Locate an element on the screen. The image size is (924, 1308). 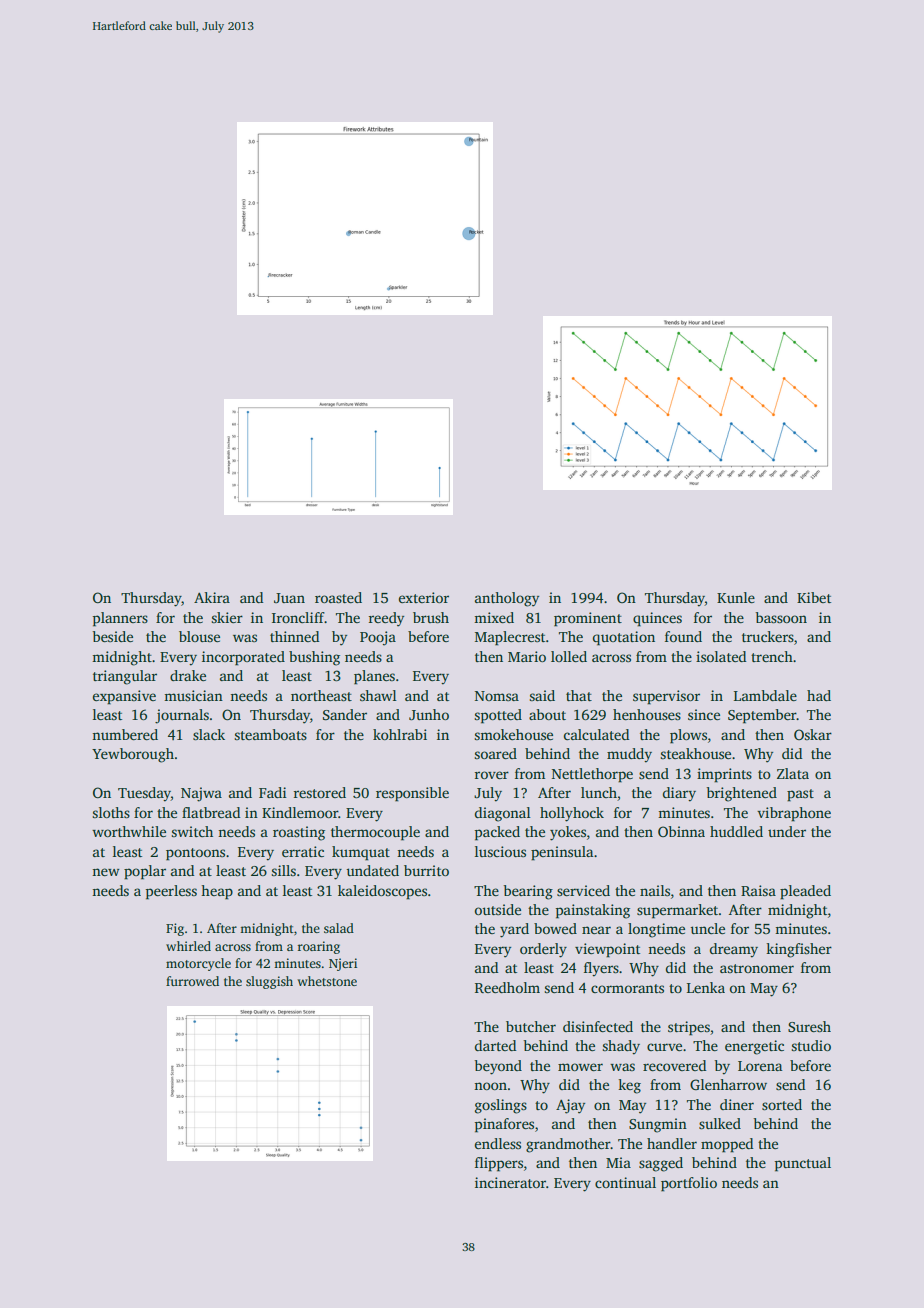
sluggish is located at coordinates (269, 982).
